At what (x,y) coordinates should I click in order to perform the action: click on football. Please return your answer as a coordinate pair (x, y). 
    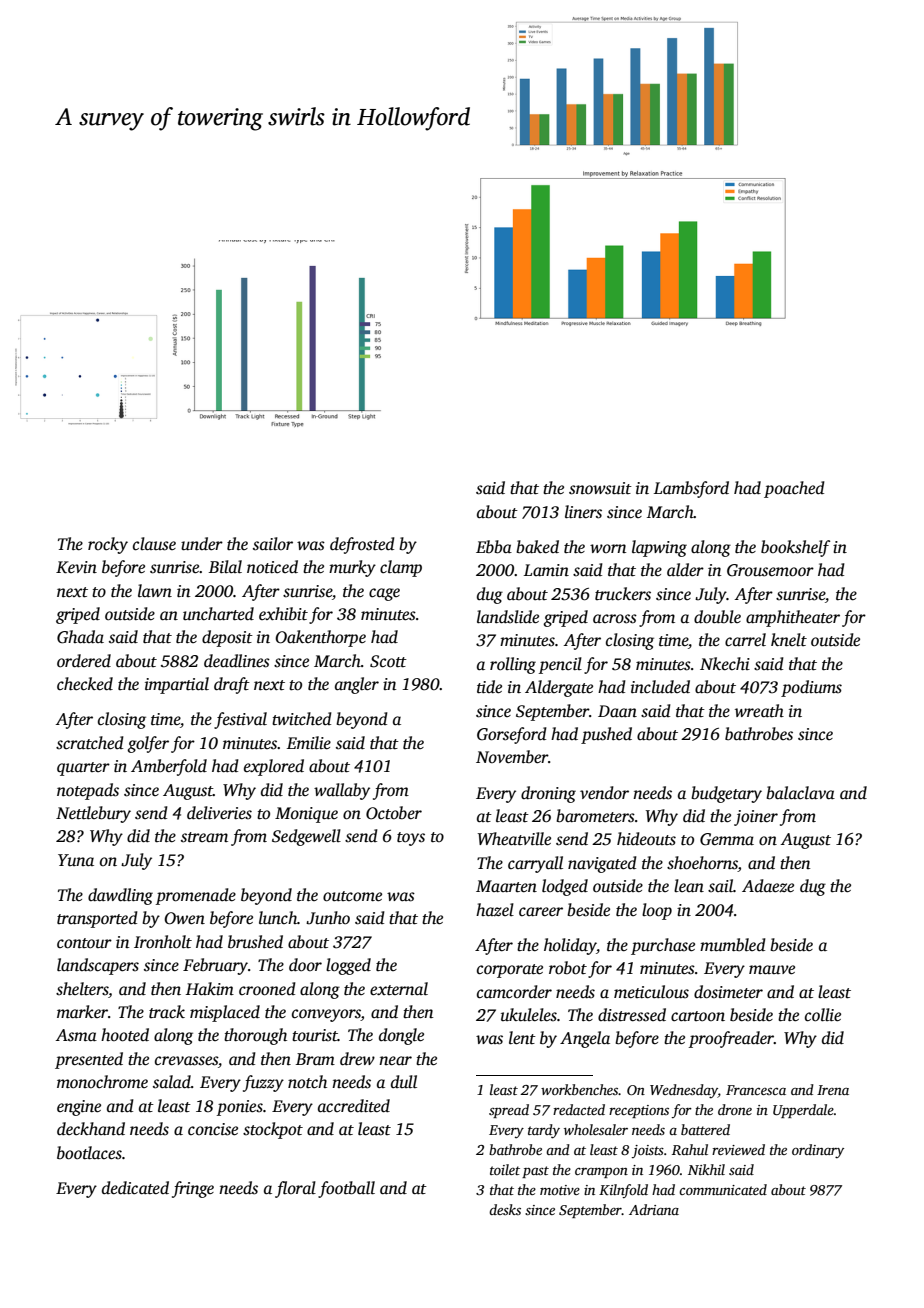
    Looking at the image, I should click on (346, 1189).
